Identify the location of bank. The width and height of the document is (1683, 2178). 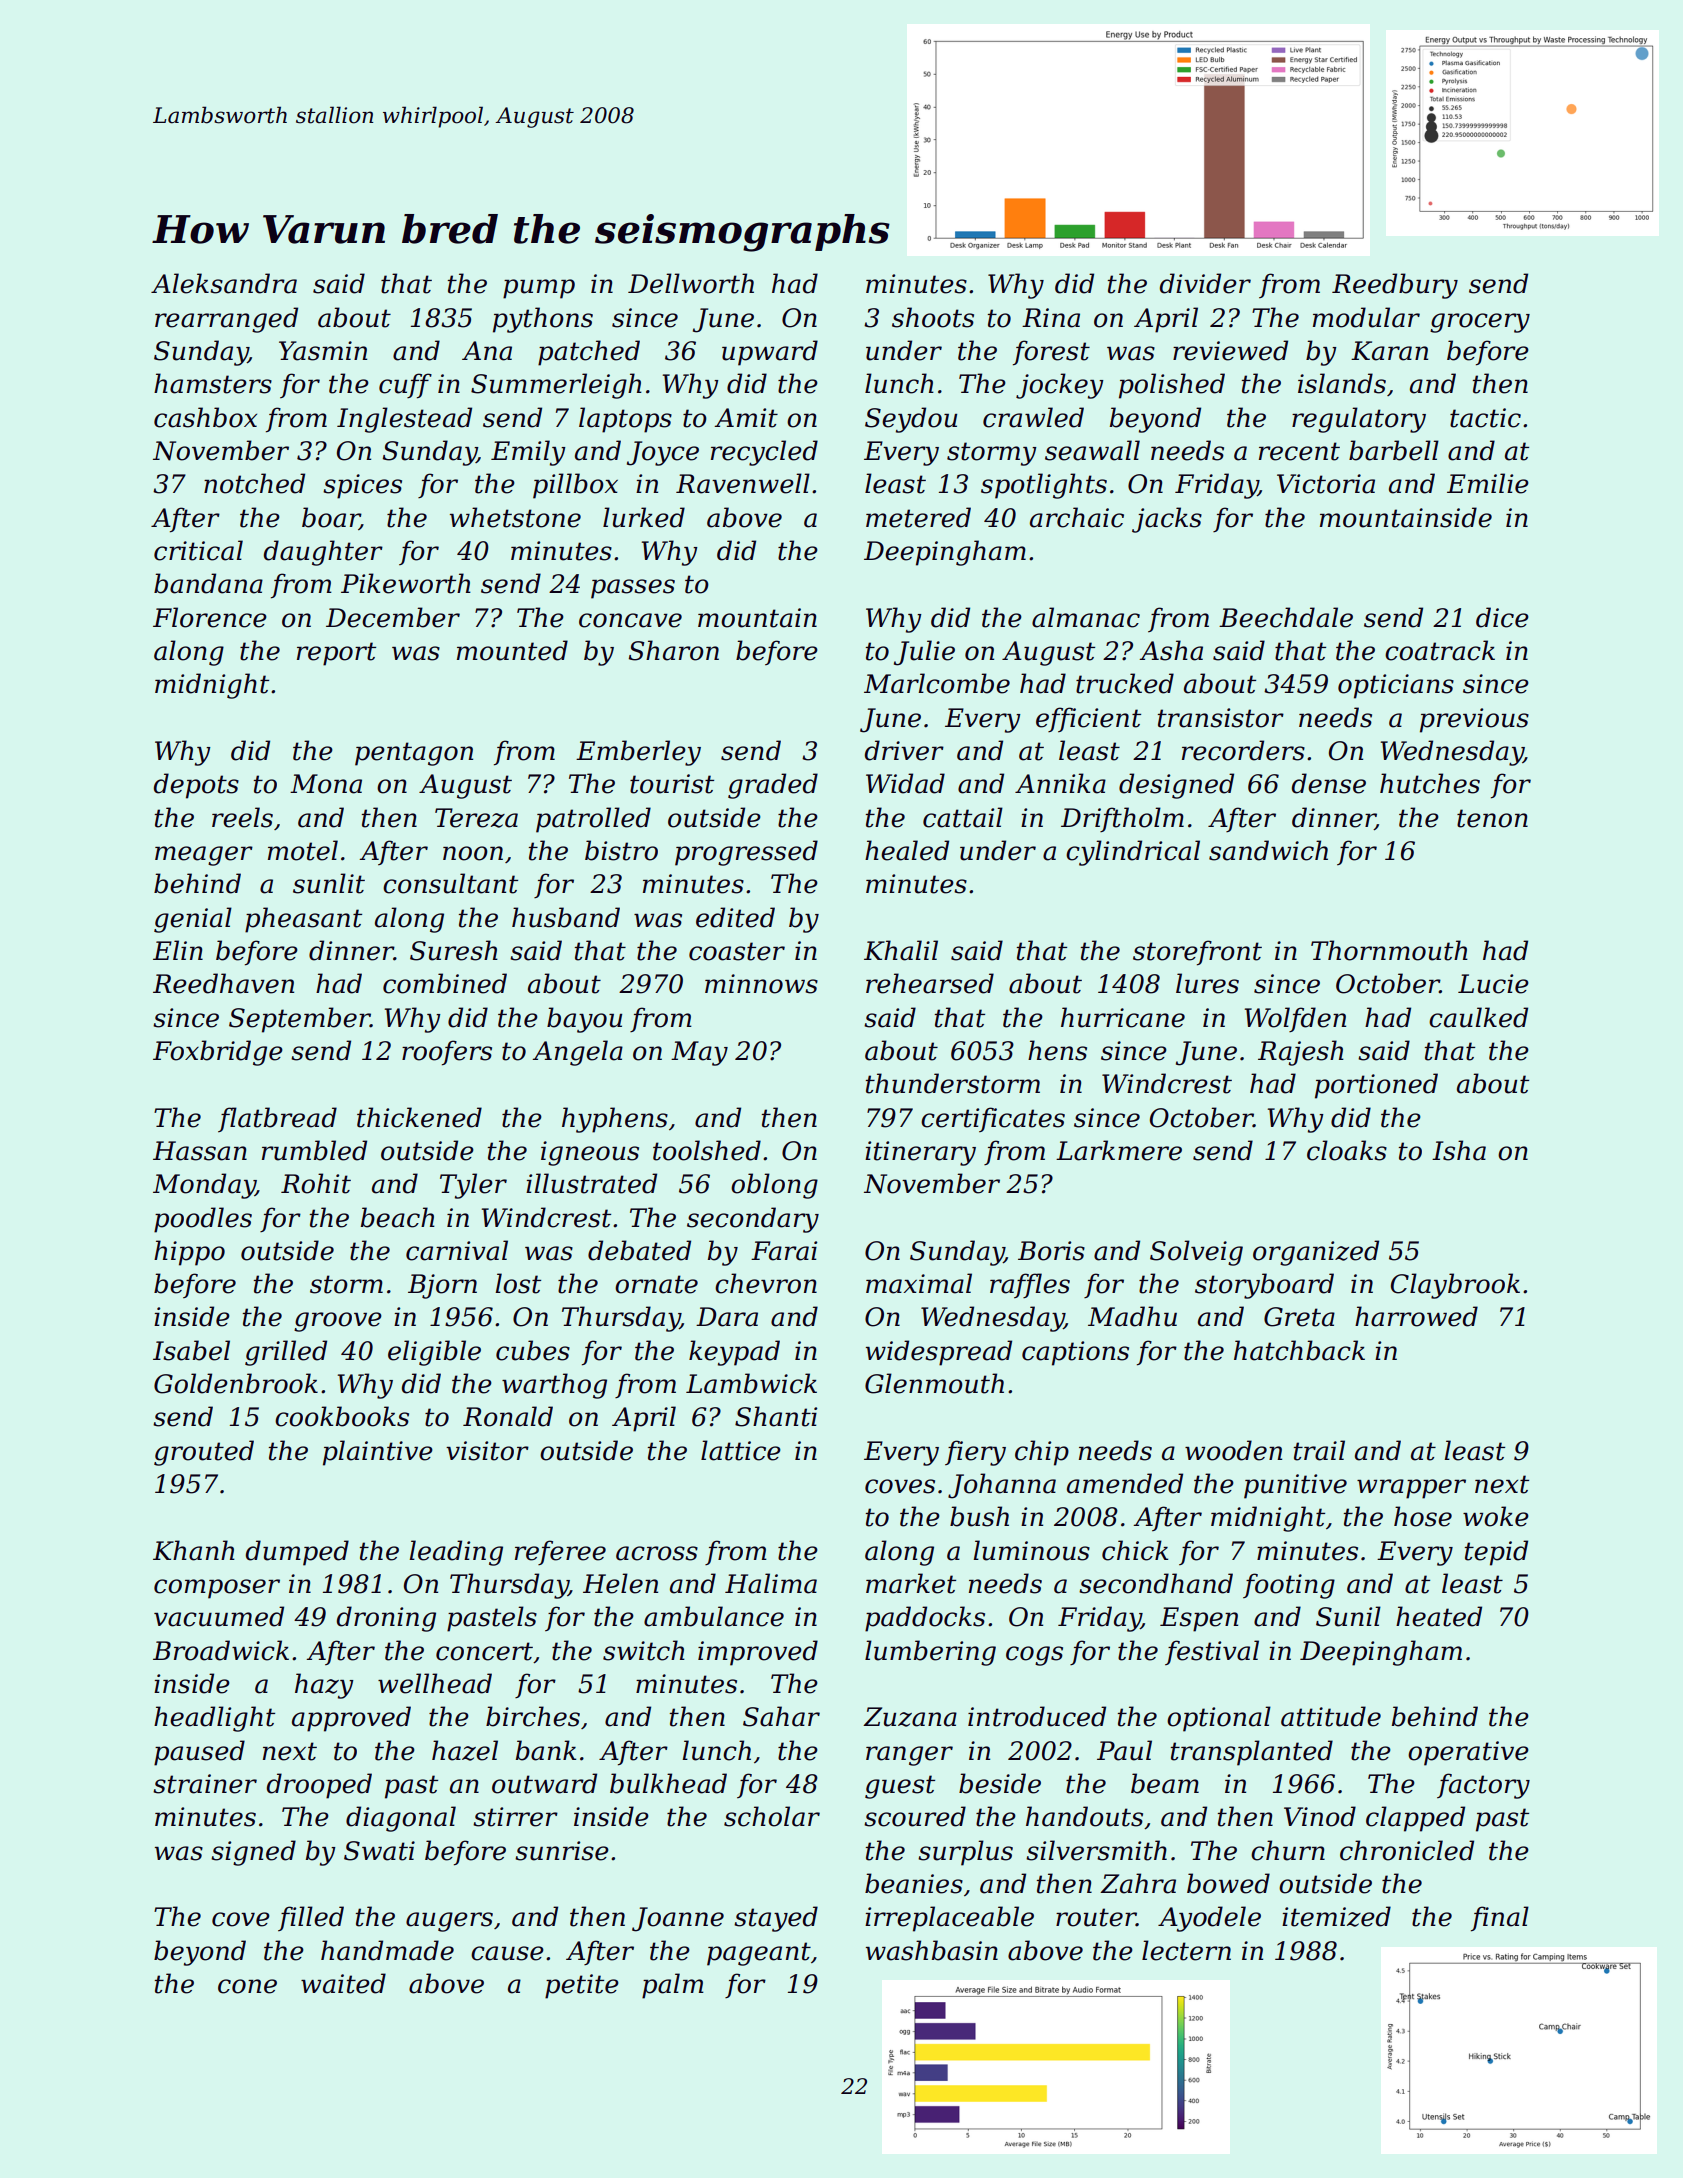
(546, 1750).
